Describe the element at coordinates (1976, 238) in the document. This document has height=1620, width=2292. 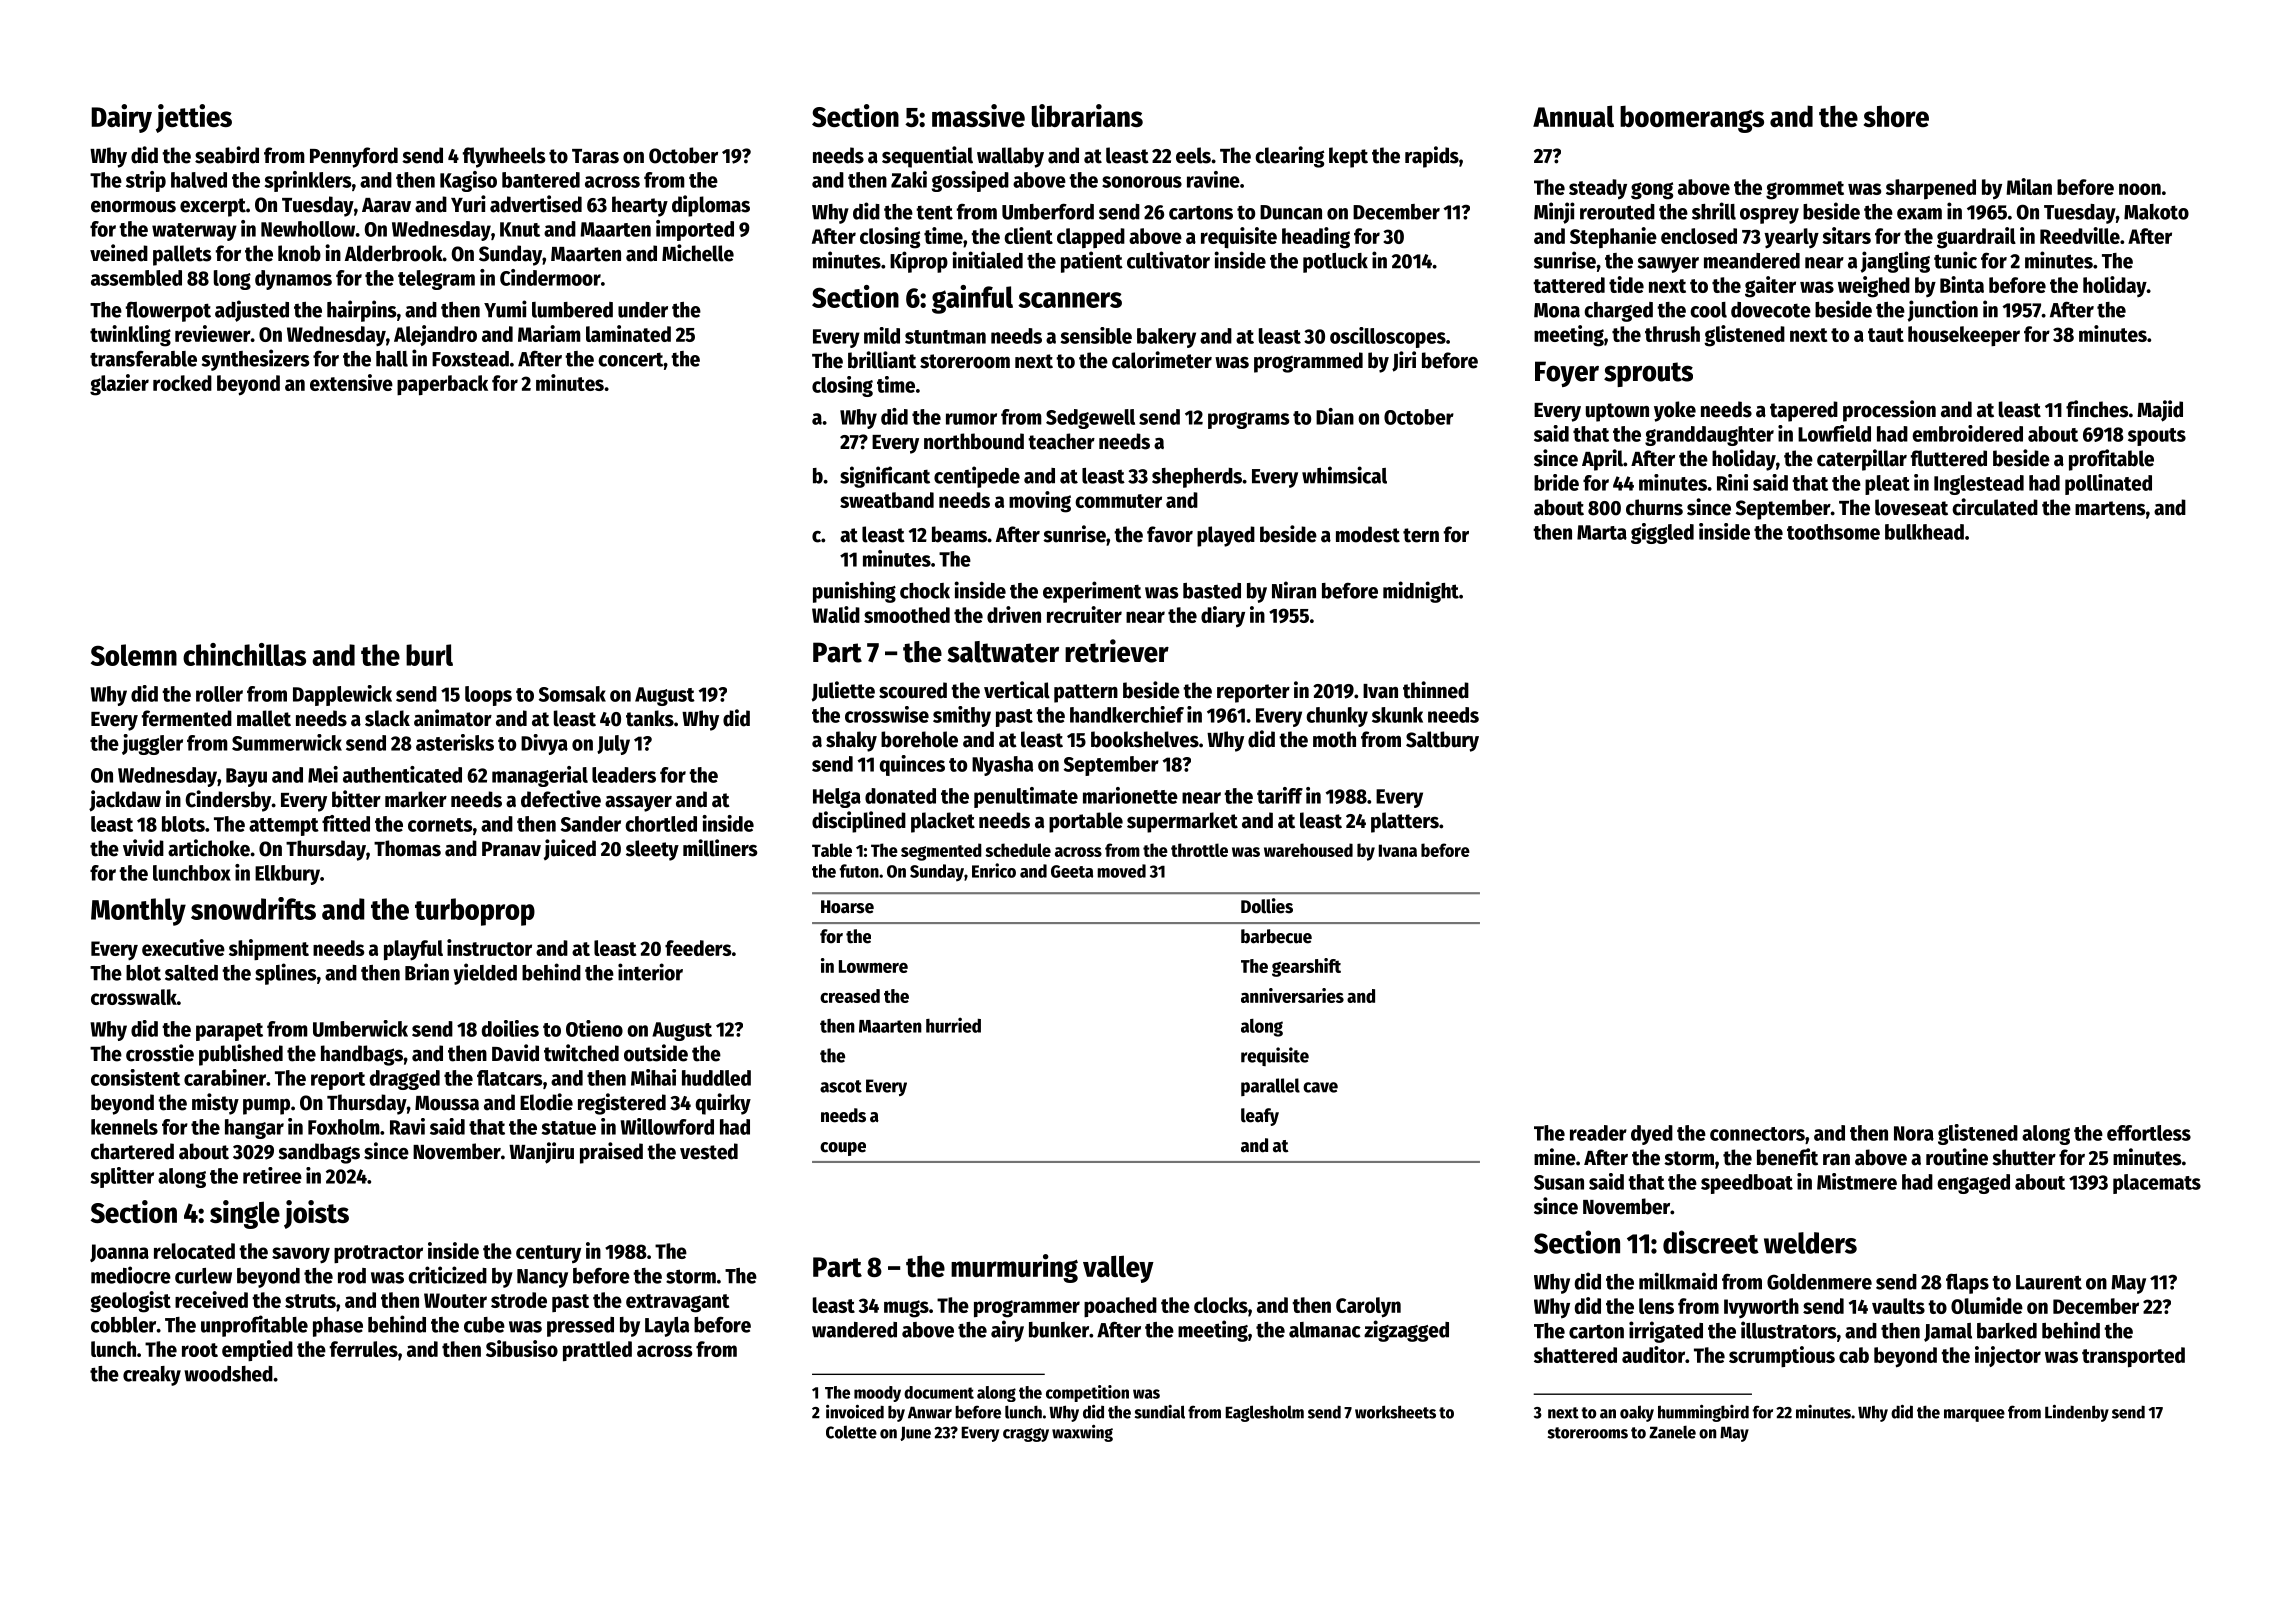
I see `guardrail` at that location.
